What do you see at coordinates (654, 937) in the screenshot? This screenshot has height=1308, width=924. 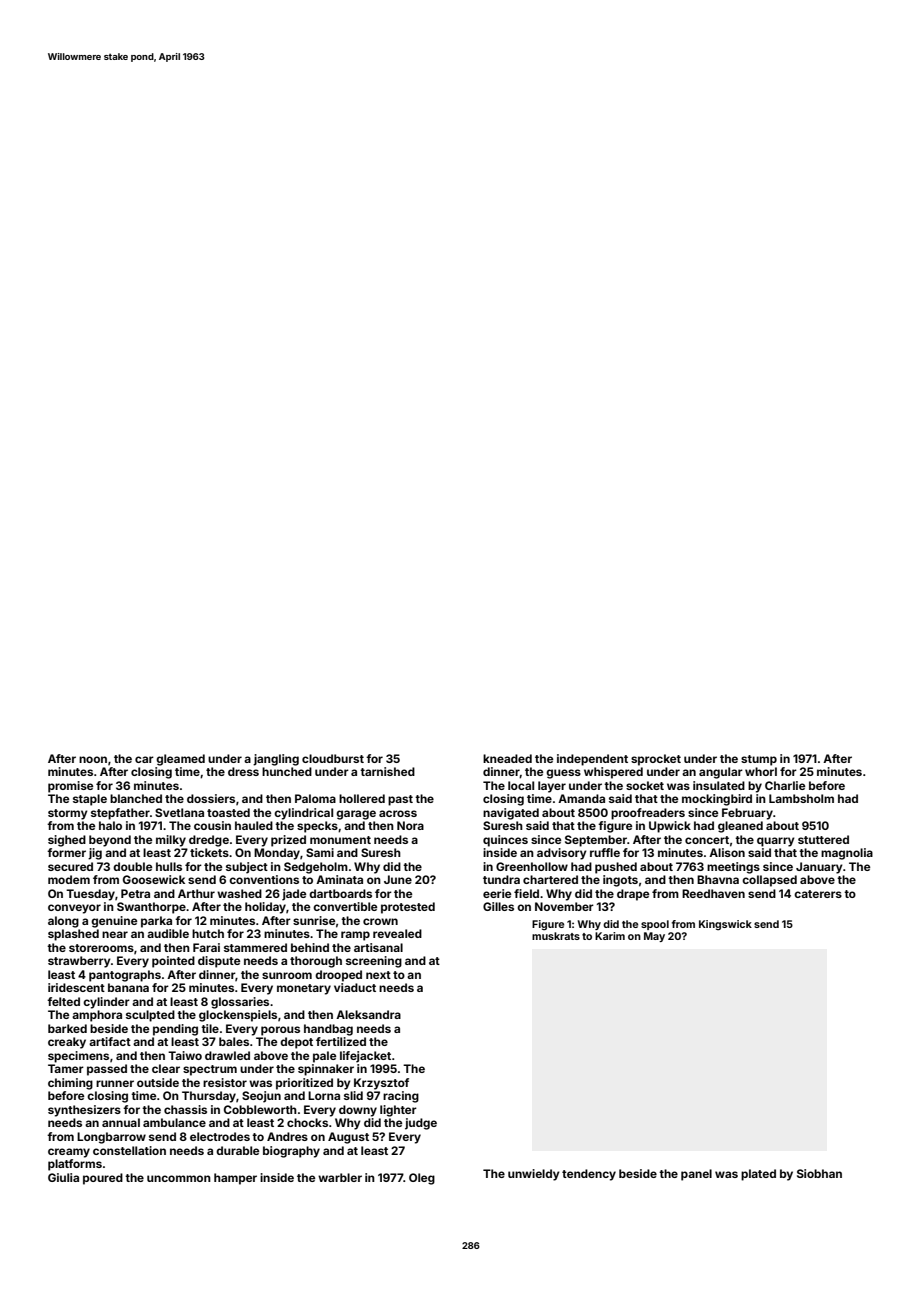 I see `May` at bounding box center [654, 937].
